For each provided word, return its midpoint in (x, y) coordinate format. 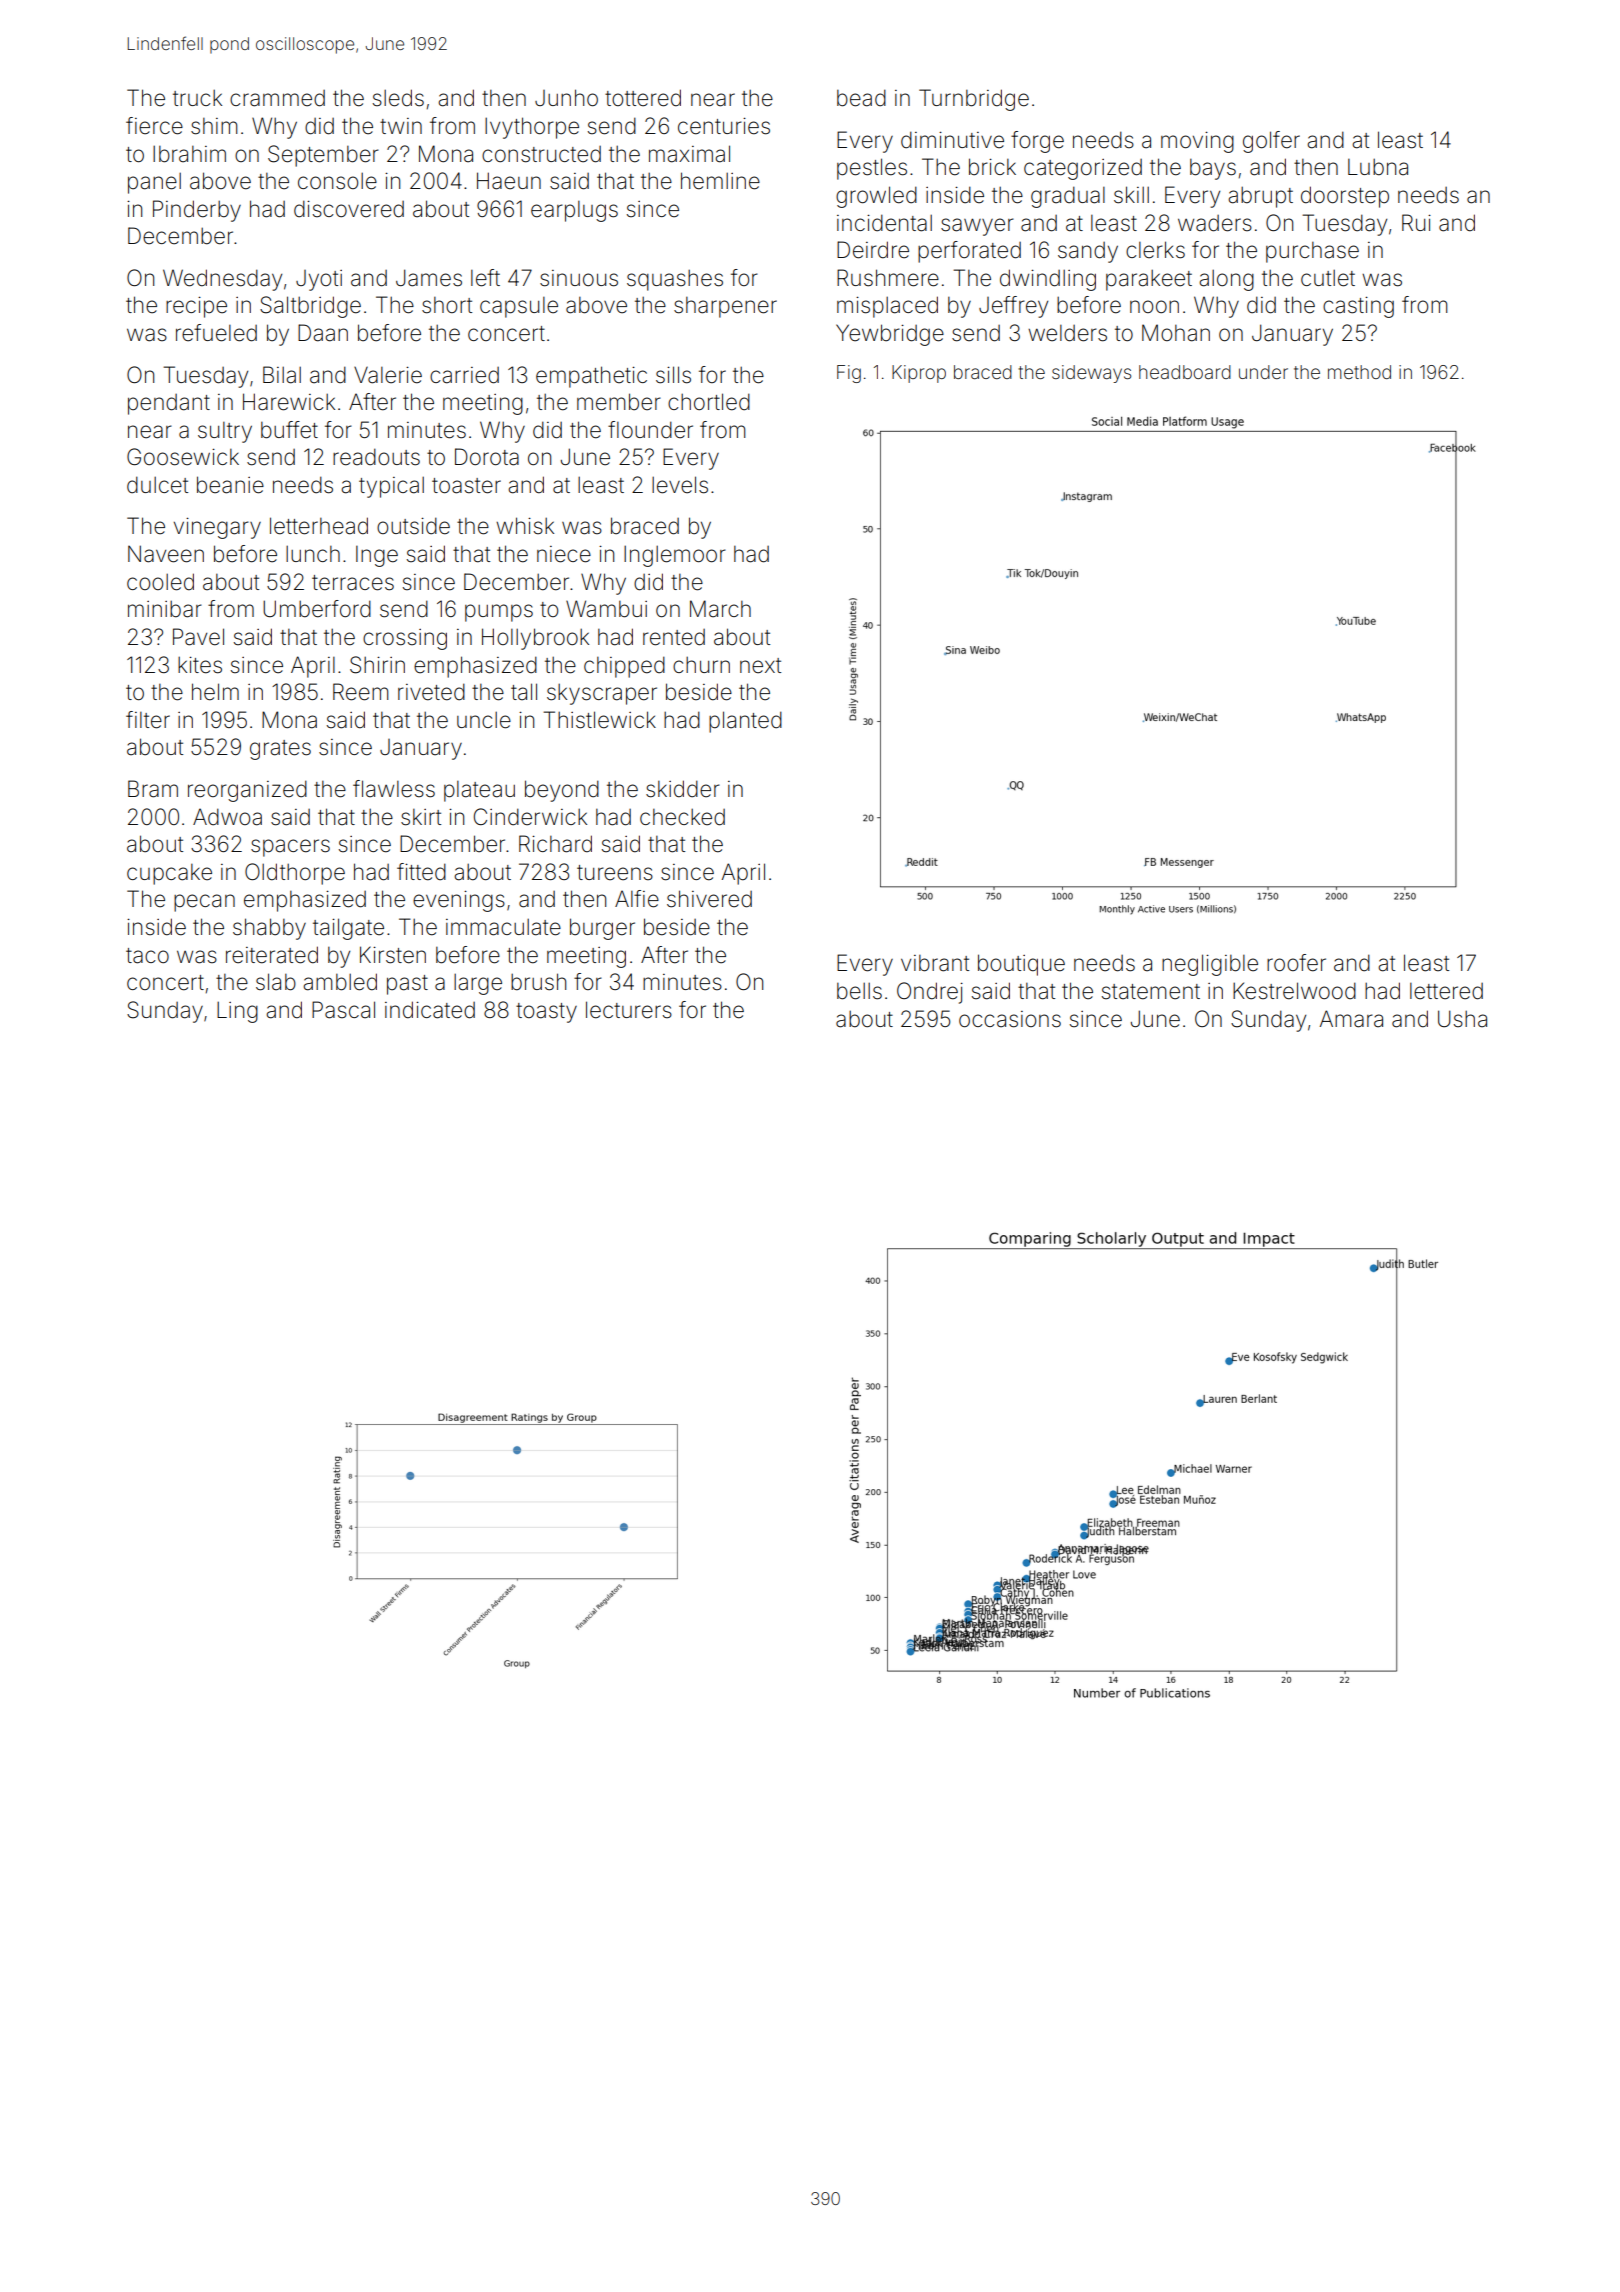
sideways (1091, 374)
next (760, 666)
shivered (709, 899)
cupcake (169, 874)
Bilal (282, 375)
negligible (1210, 965)
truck (197, 97)
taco (147, 956)
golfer (1271, 142)
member (619, 402)
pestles (872, 169)
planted (745, 722)
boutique (1021, 965)
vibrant (935, 963)
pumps (499, 613)
